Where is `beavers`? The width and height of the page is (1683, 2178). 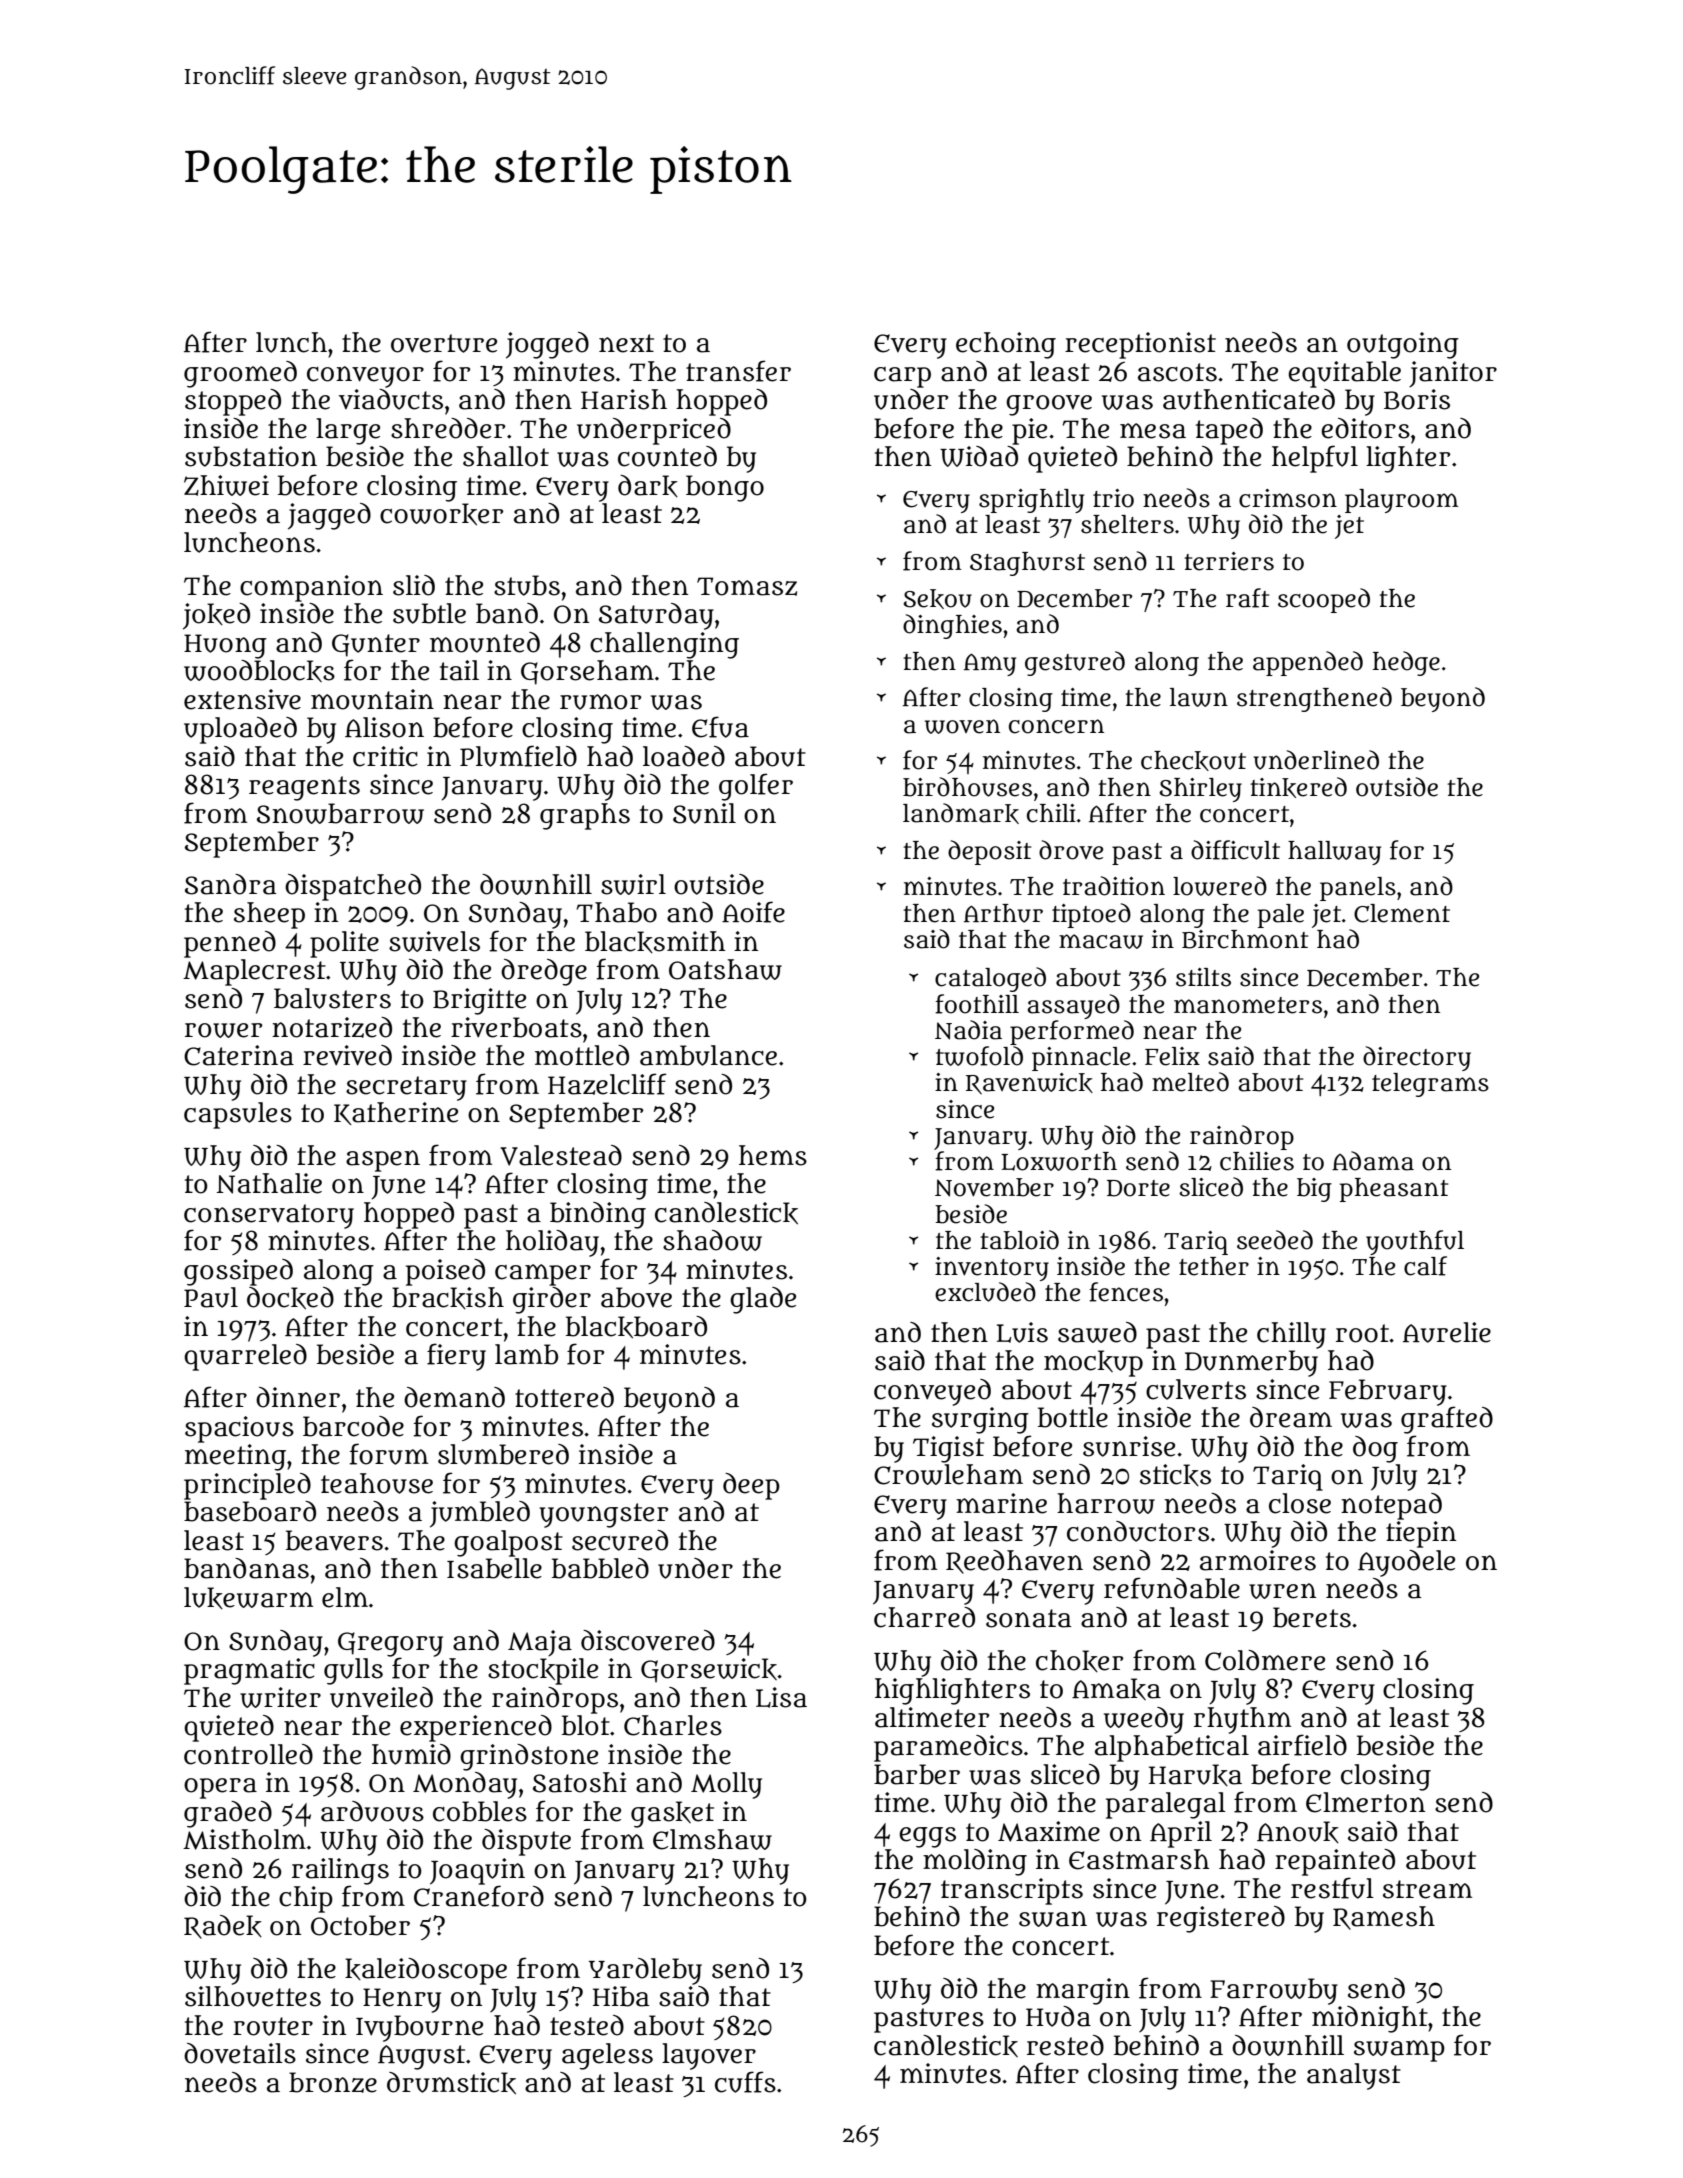
beavers is located at coordinates (334, 1540).
